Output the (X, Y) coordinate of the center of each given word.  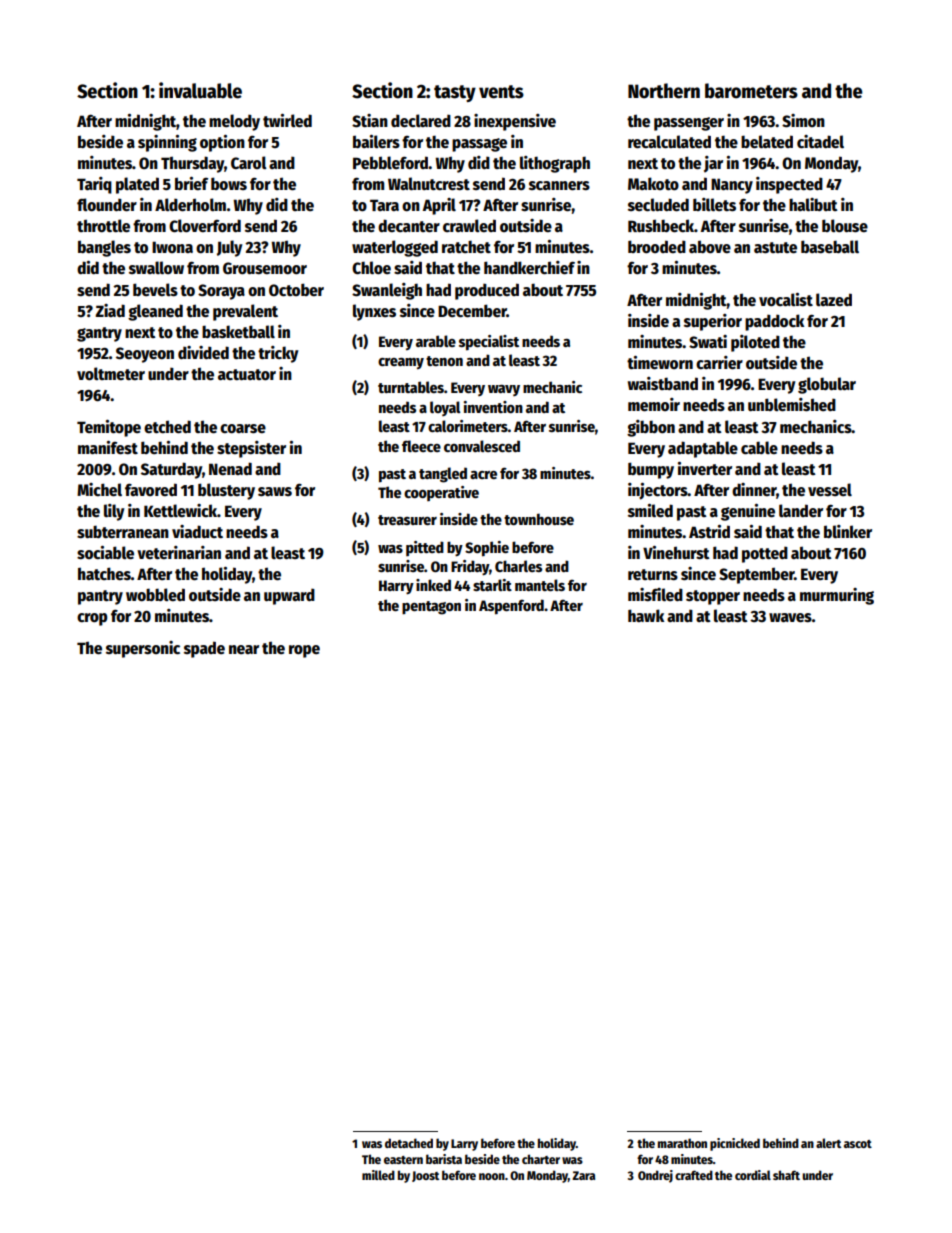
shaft (786, 1175)
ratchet (466, 246)
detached (409, 1143)
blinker (848, 532)
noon (492, 1176)
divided (203, 353)
